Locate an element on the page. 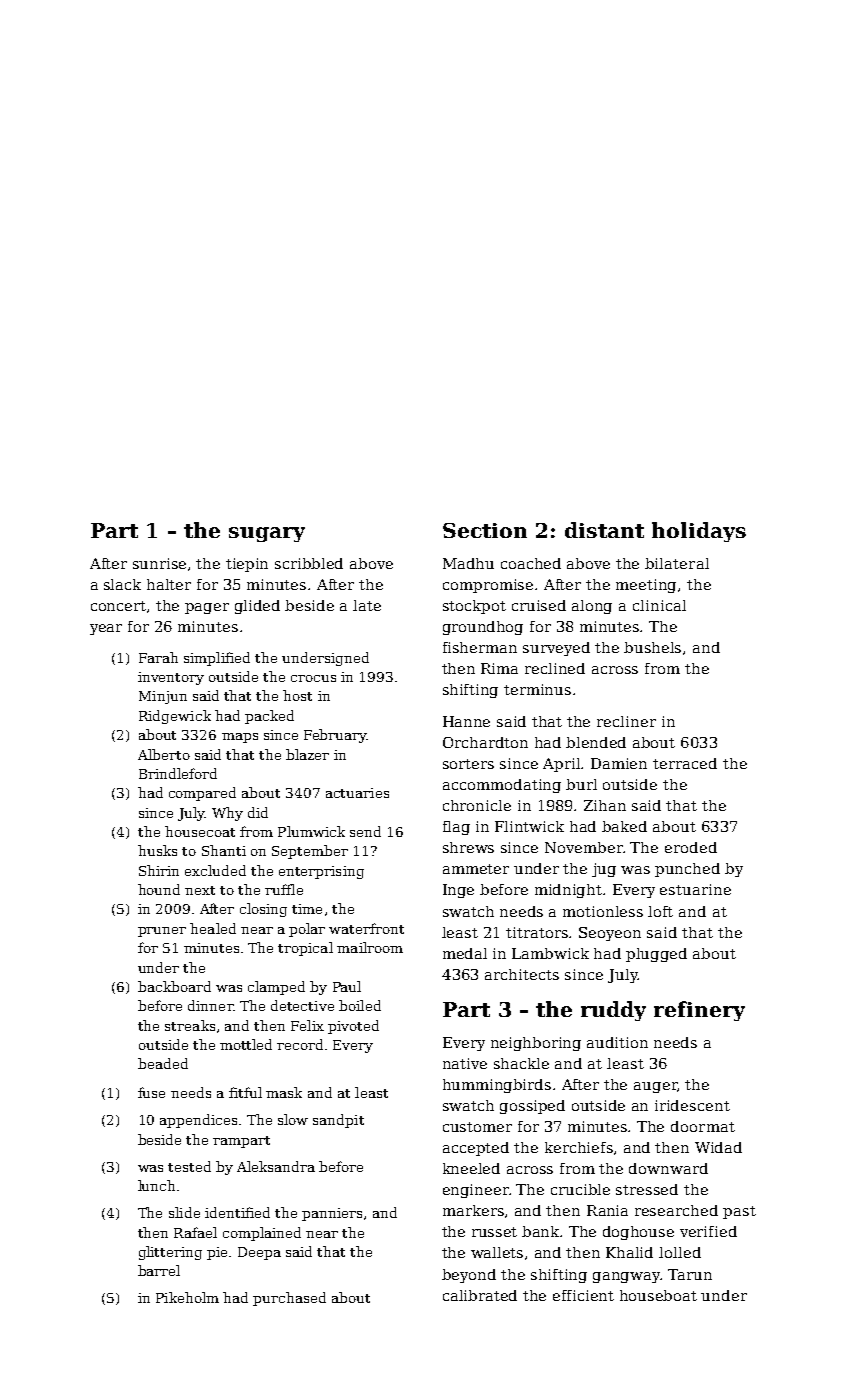  Ridgewick is located at coordinates (175, 717).
